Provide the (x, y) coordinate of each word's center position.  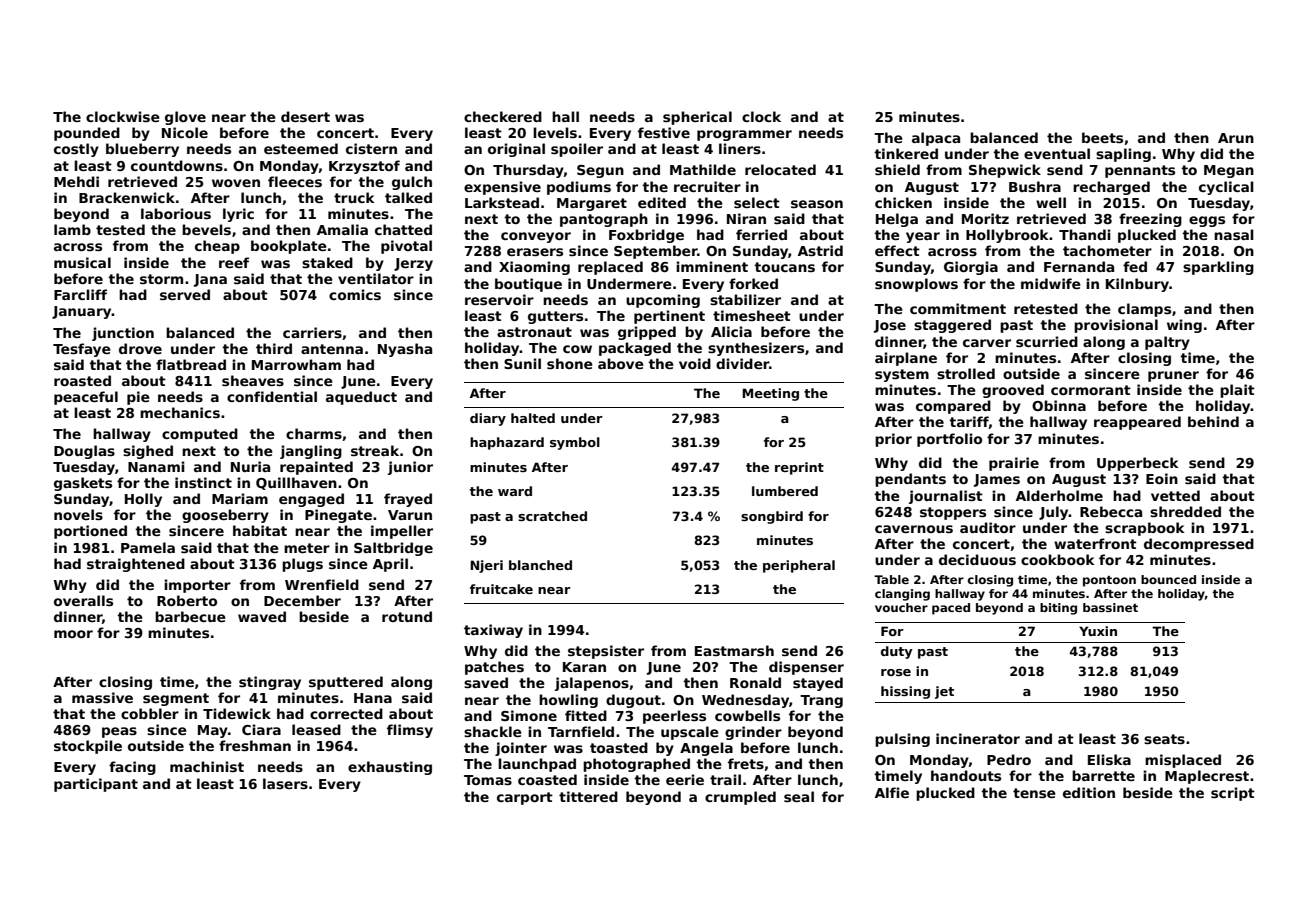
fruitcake (501, 589)
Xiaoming (534, 268)
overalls (83, 600)
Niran (746, 218)
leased (316, 729)
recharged (1111, 188)
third (274, 348)
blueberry (142, 150)
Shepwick (1005, 171)
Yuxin (1098, 631)
